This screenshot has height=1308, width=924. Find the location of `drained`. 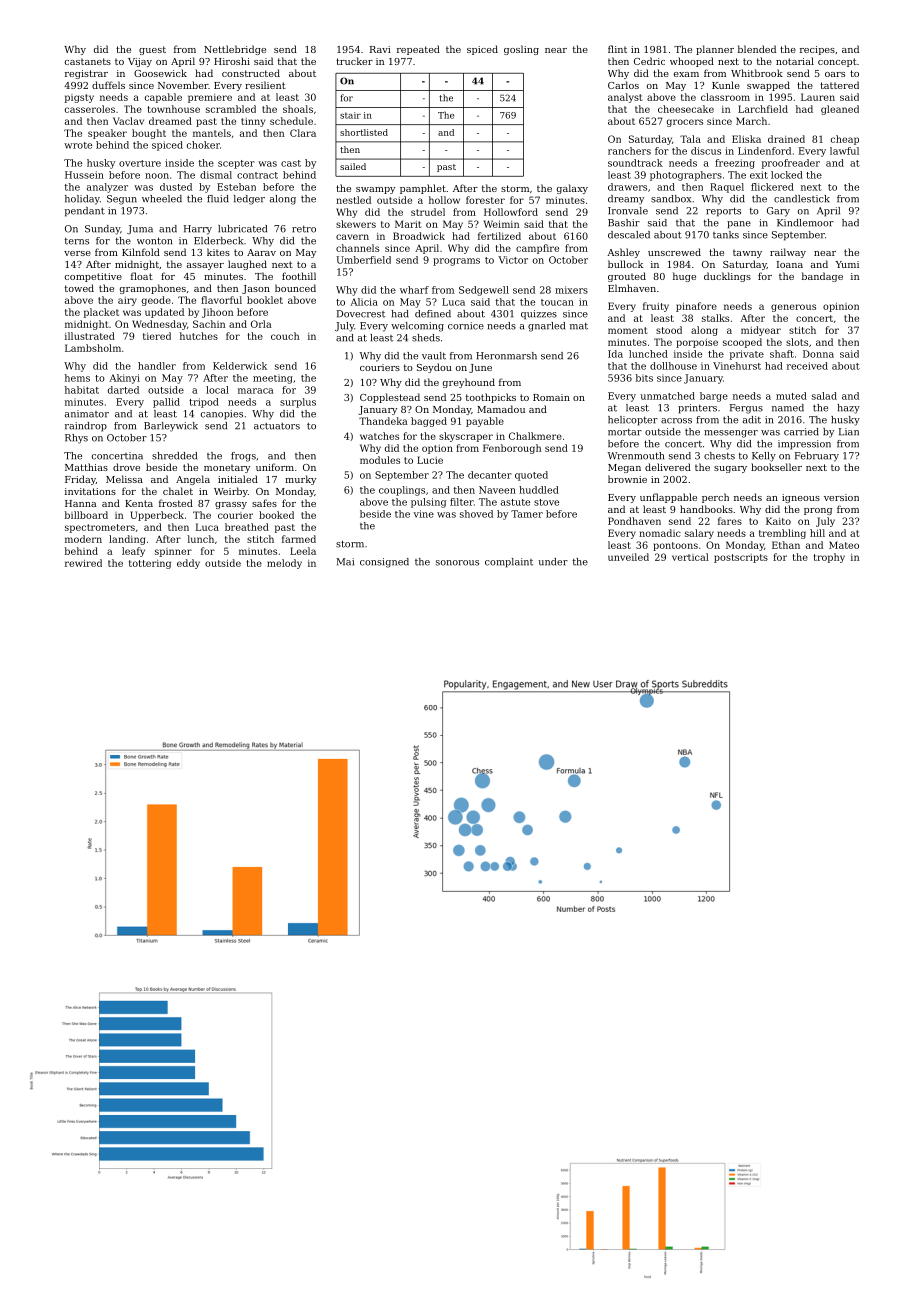

drained is located at coordinates (786, 139).
